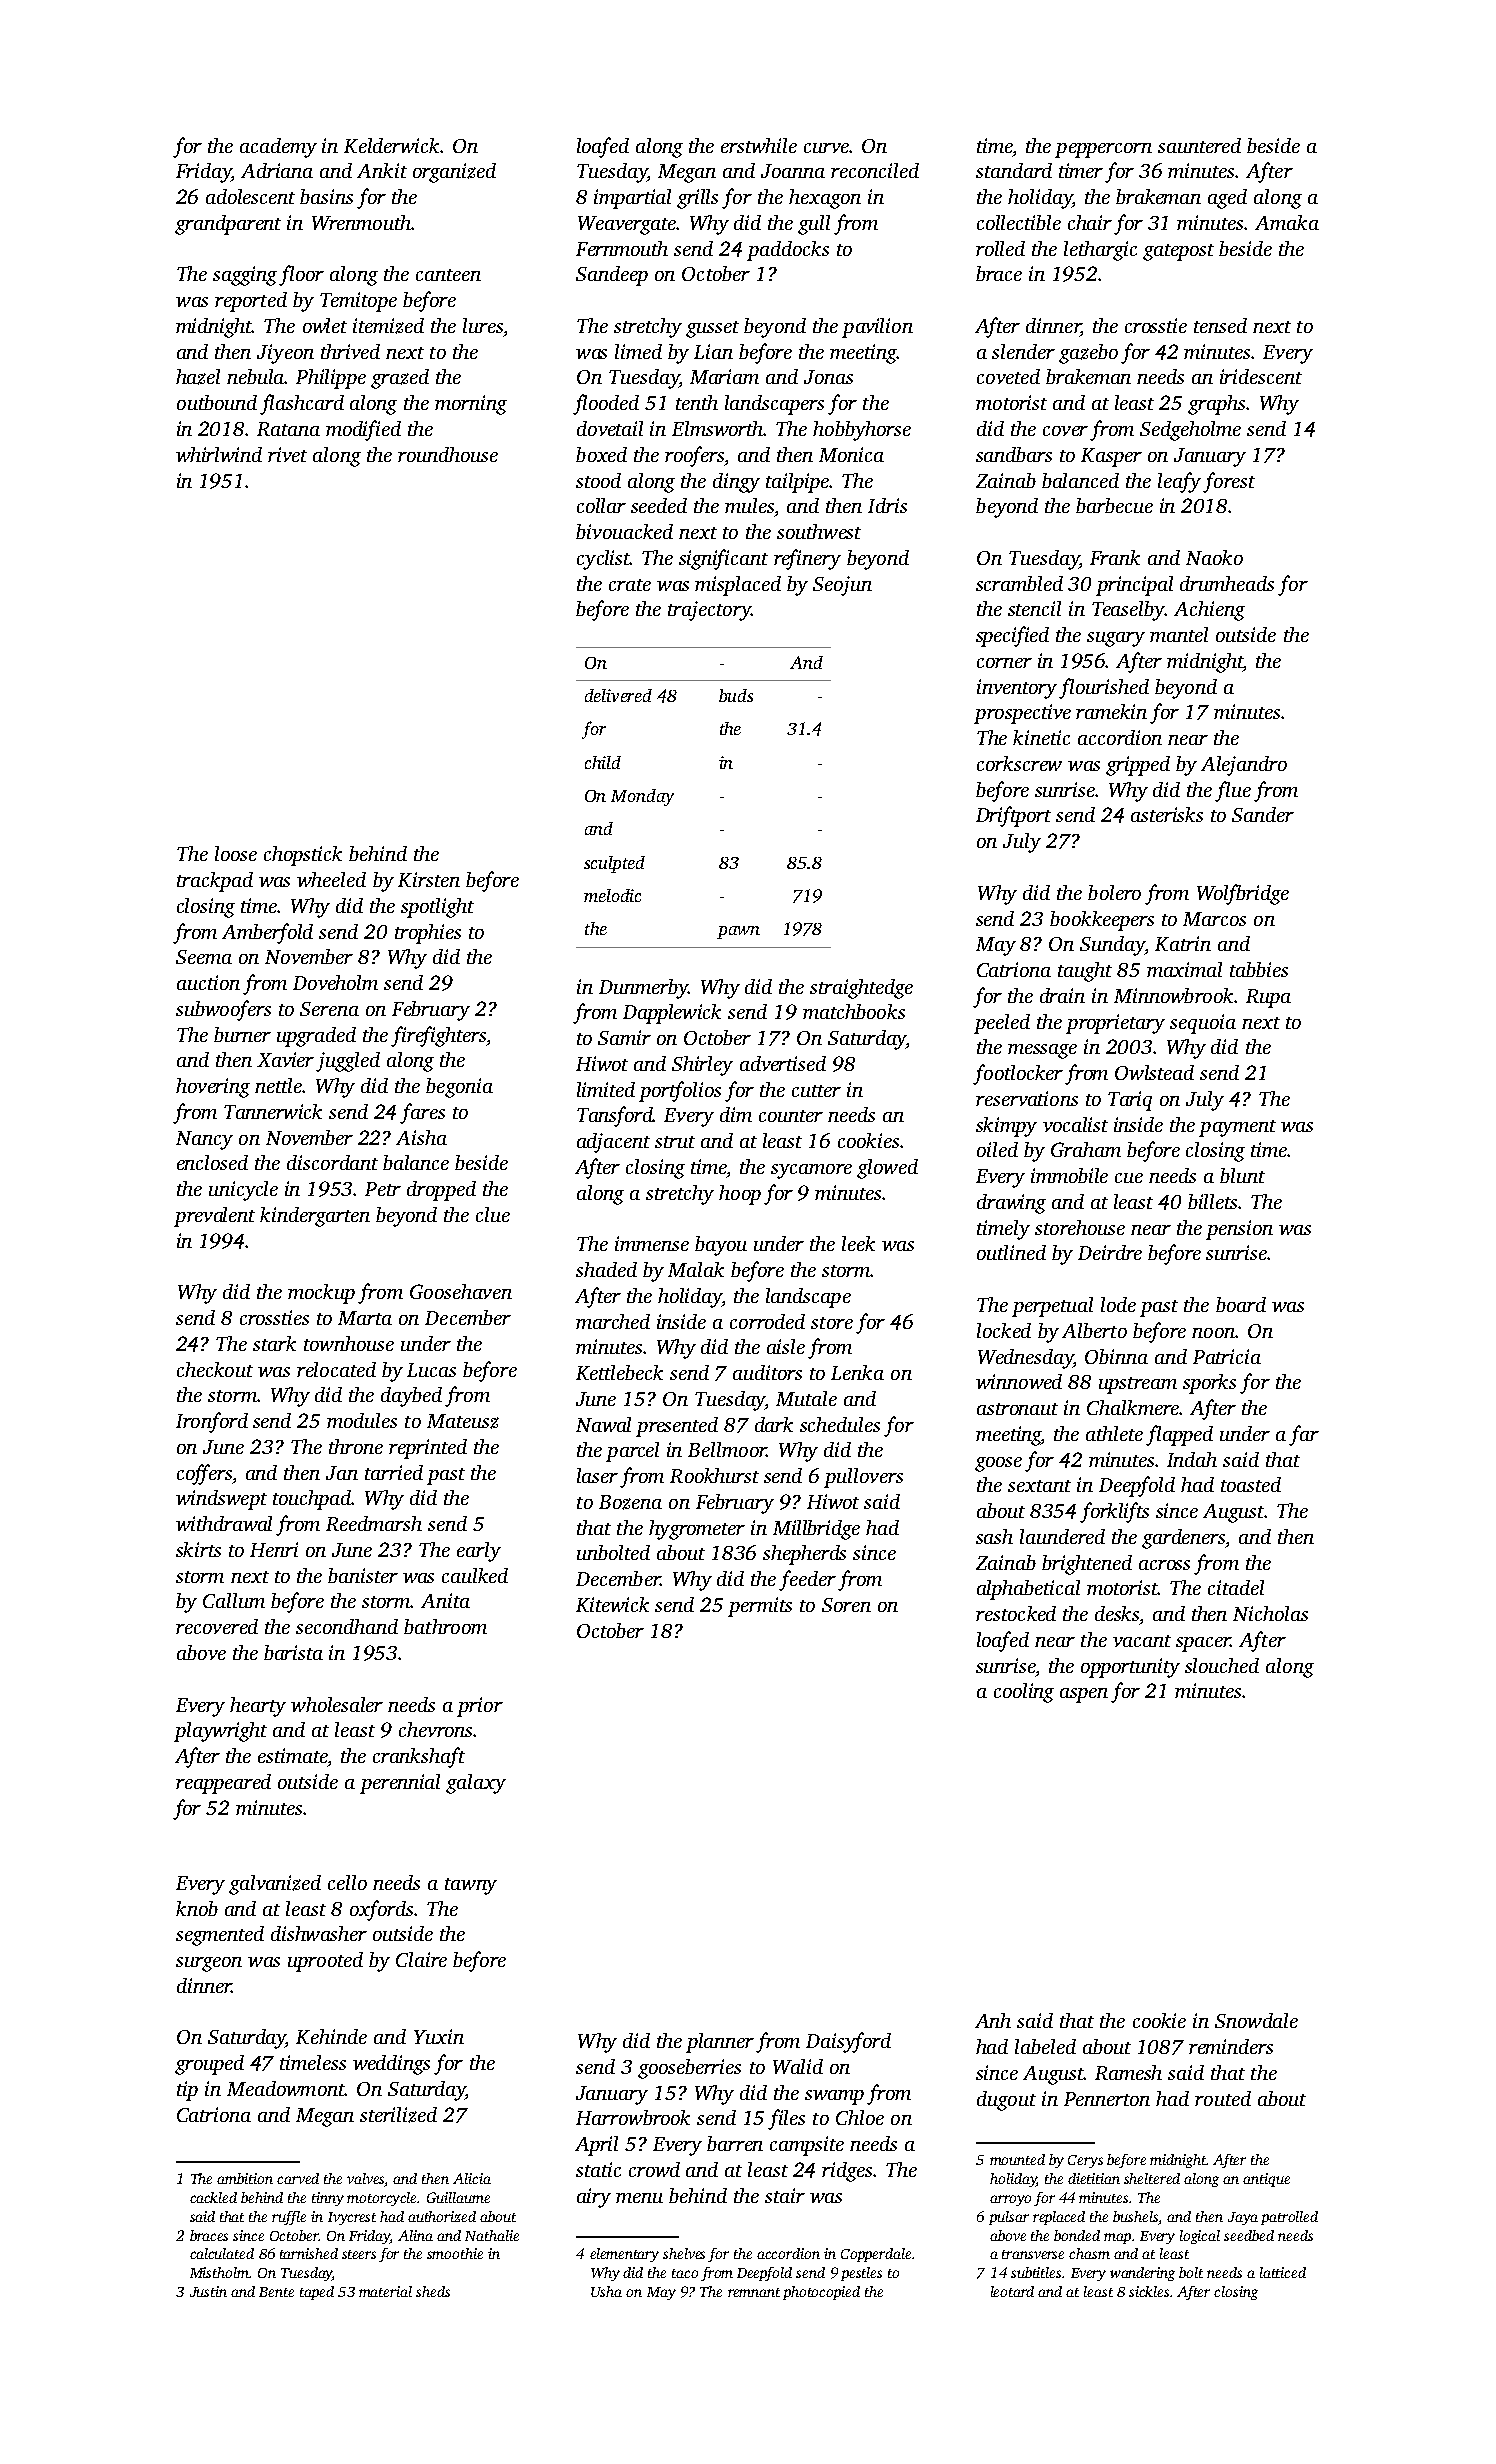  Describe the element at coordinates (1045, 2046) in the document. I see `labeled` at that location.
